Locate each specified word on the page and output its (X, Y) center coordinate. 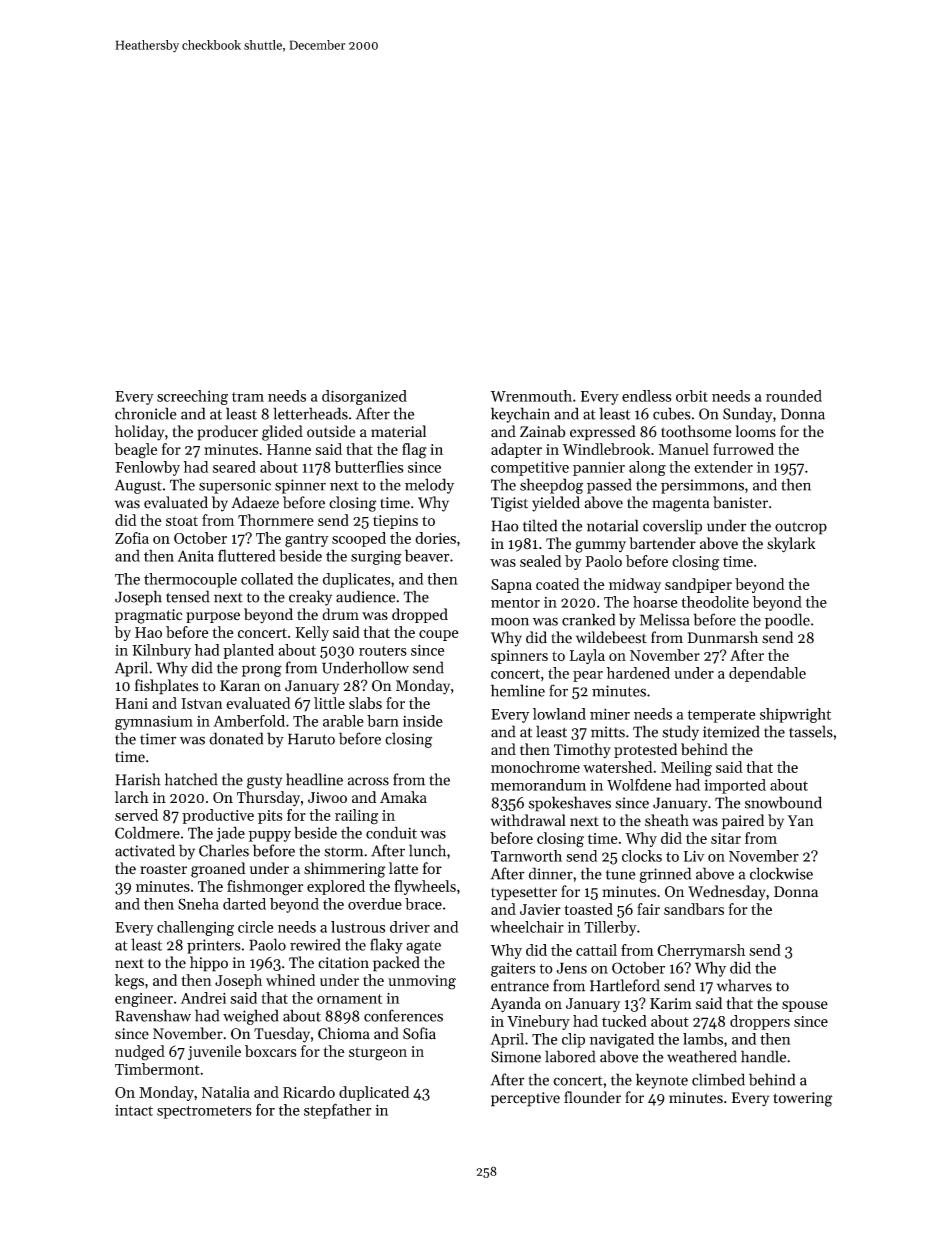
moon (510, 621)
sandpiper (698, 585)
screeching (192, 397)
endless (647, 396)
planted (248, 651)
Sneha (198, 904)
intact (134, 1110)
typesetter (524, 894)
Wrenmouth (531, 396)
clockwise (781, 873)
